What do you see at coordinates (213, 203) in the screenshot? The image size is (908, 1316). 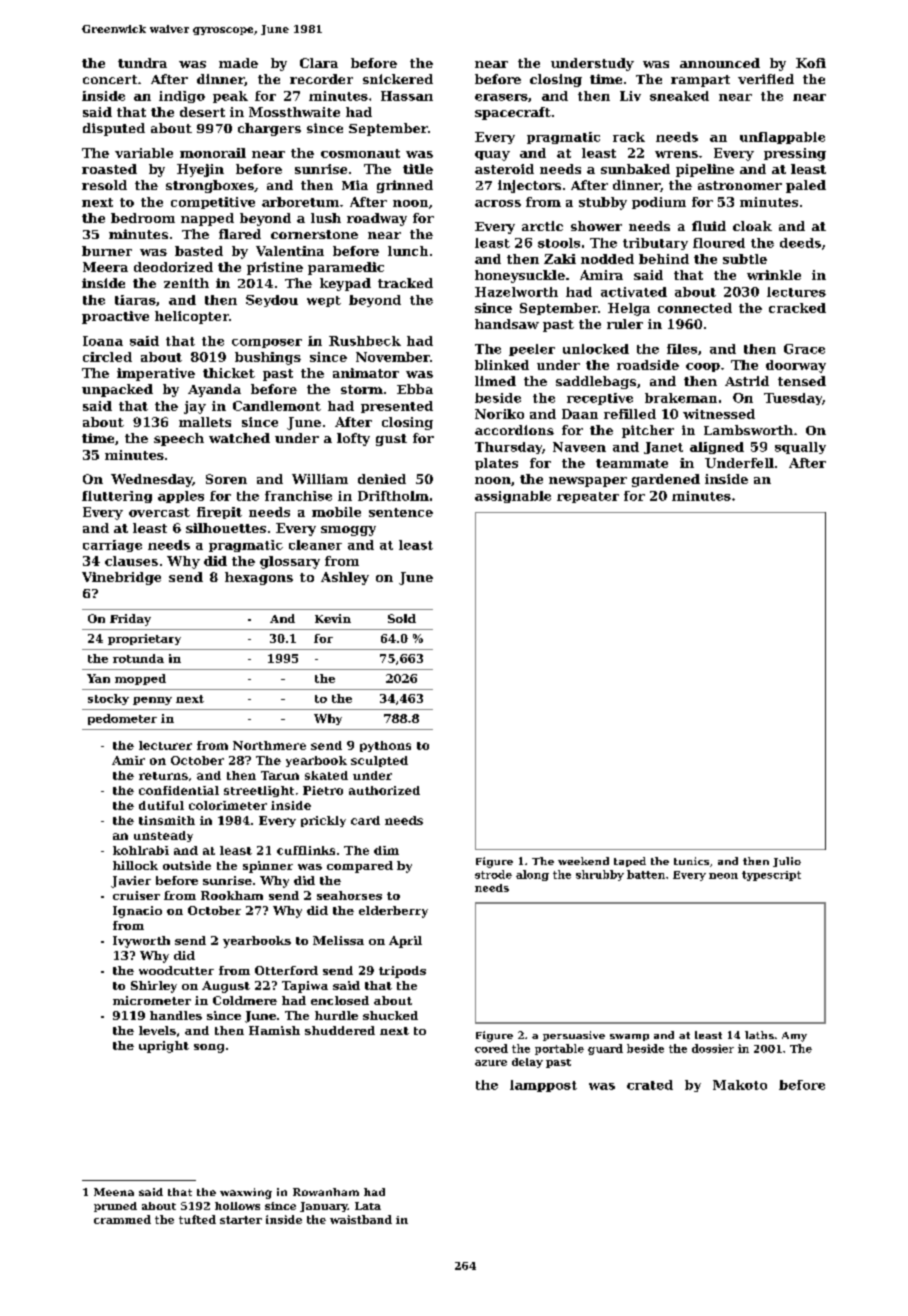 I see `competitive` at bounding box center [213, 203].
